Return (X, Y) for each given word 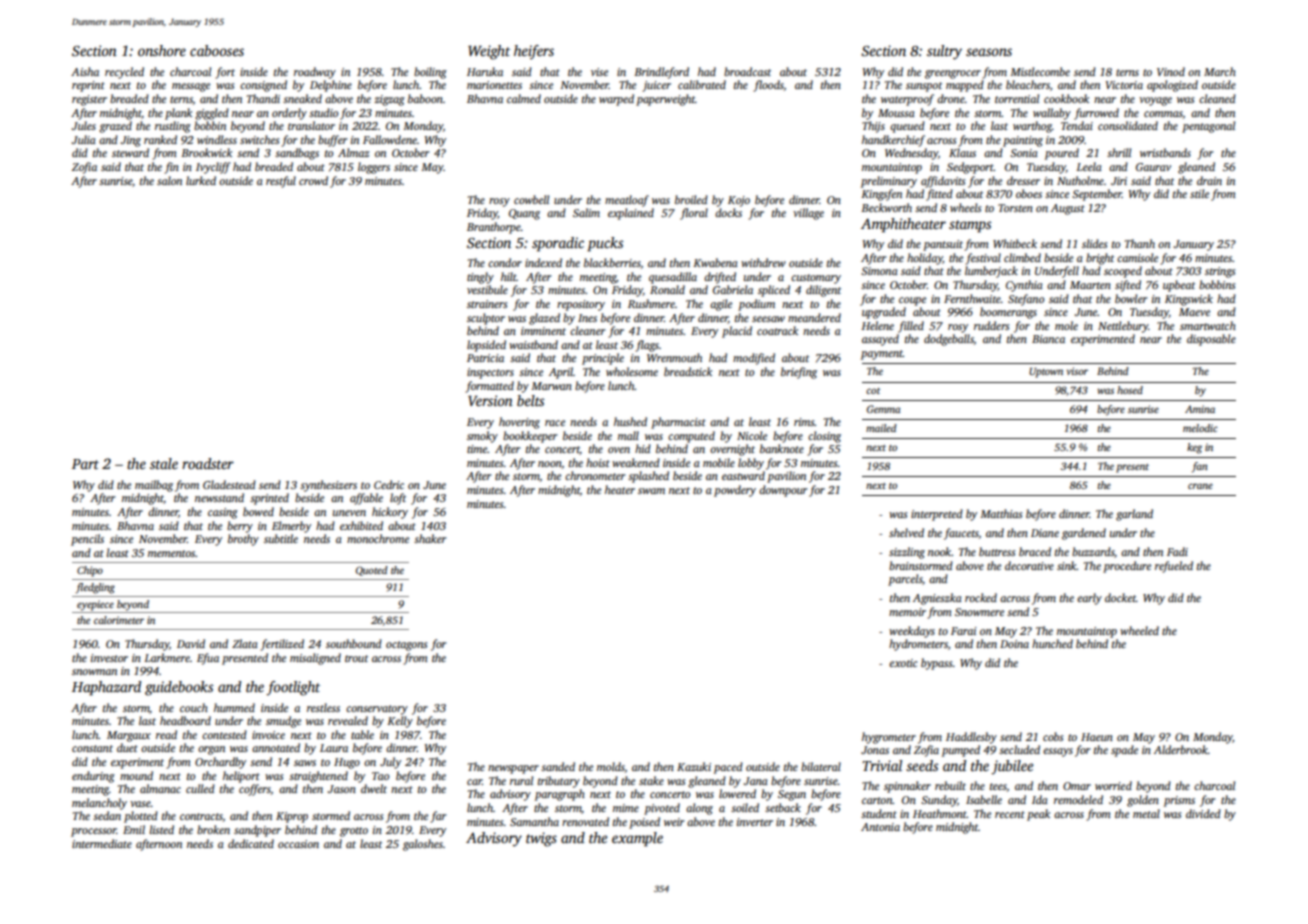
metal (1146, 813)
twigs (541, 839)
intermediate (102, 843)
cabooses (217, 50)
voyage (1155, 101)
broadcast (747, 71)
